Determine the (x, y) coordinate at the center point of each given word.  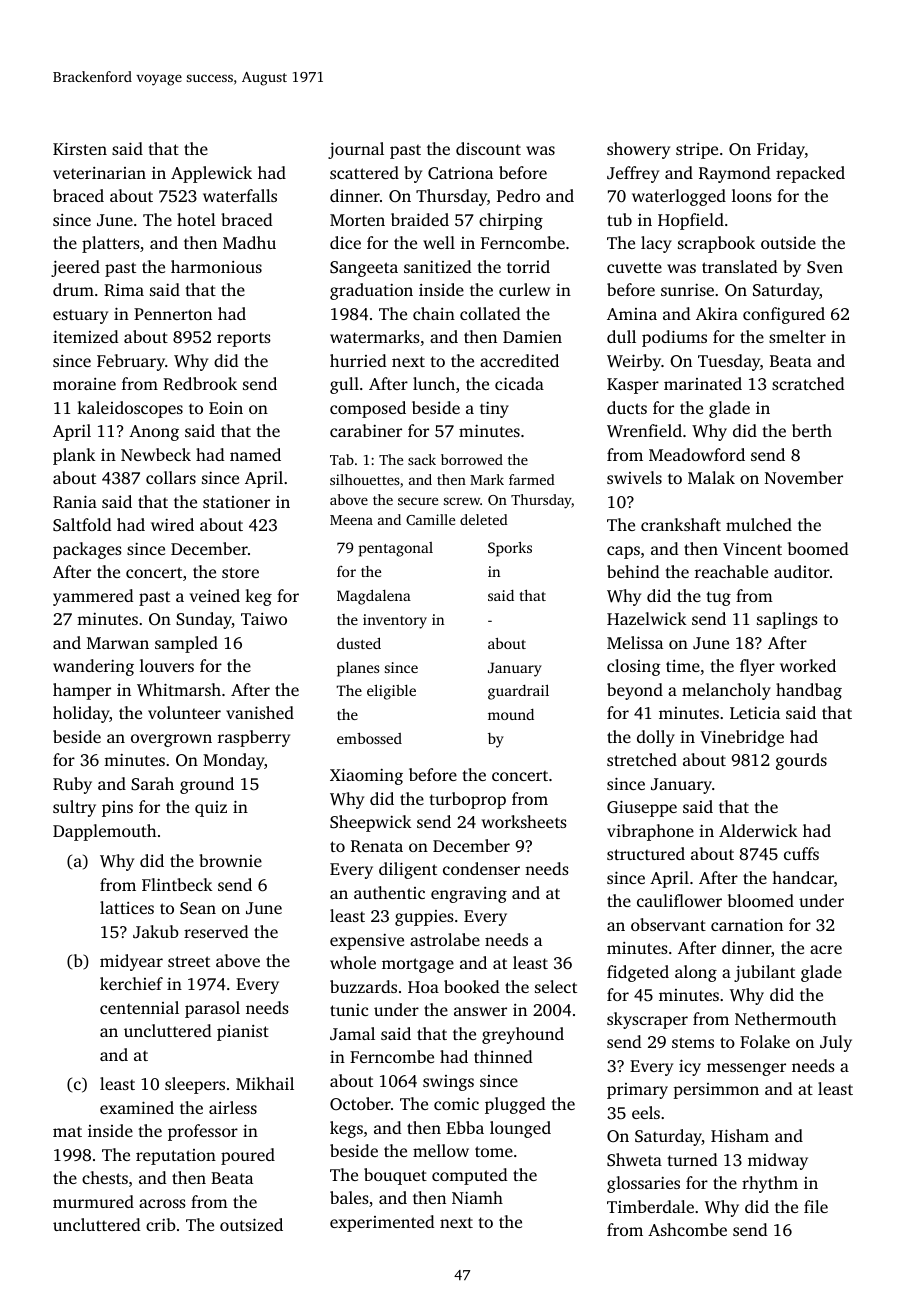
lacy (656, 244)
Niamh (477, 1197)
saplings (787, 620)
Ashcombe (687, 1229)
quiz (211, 809)
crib (161, 1224)
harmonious (216, 266)
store (240, 572)
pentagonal (396, 549)
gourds (801, 761)
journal (356, 150)
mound (511, 714)
